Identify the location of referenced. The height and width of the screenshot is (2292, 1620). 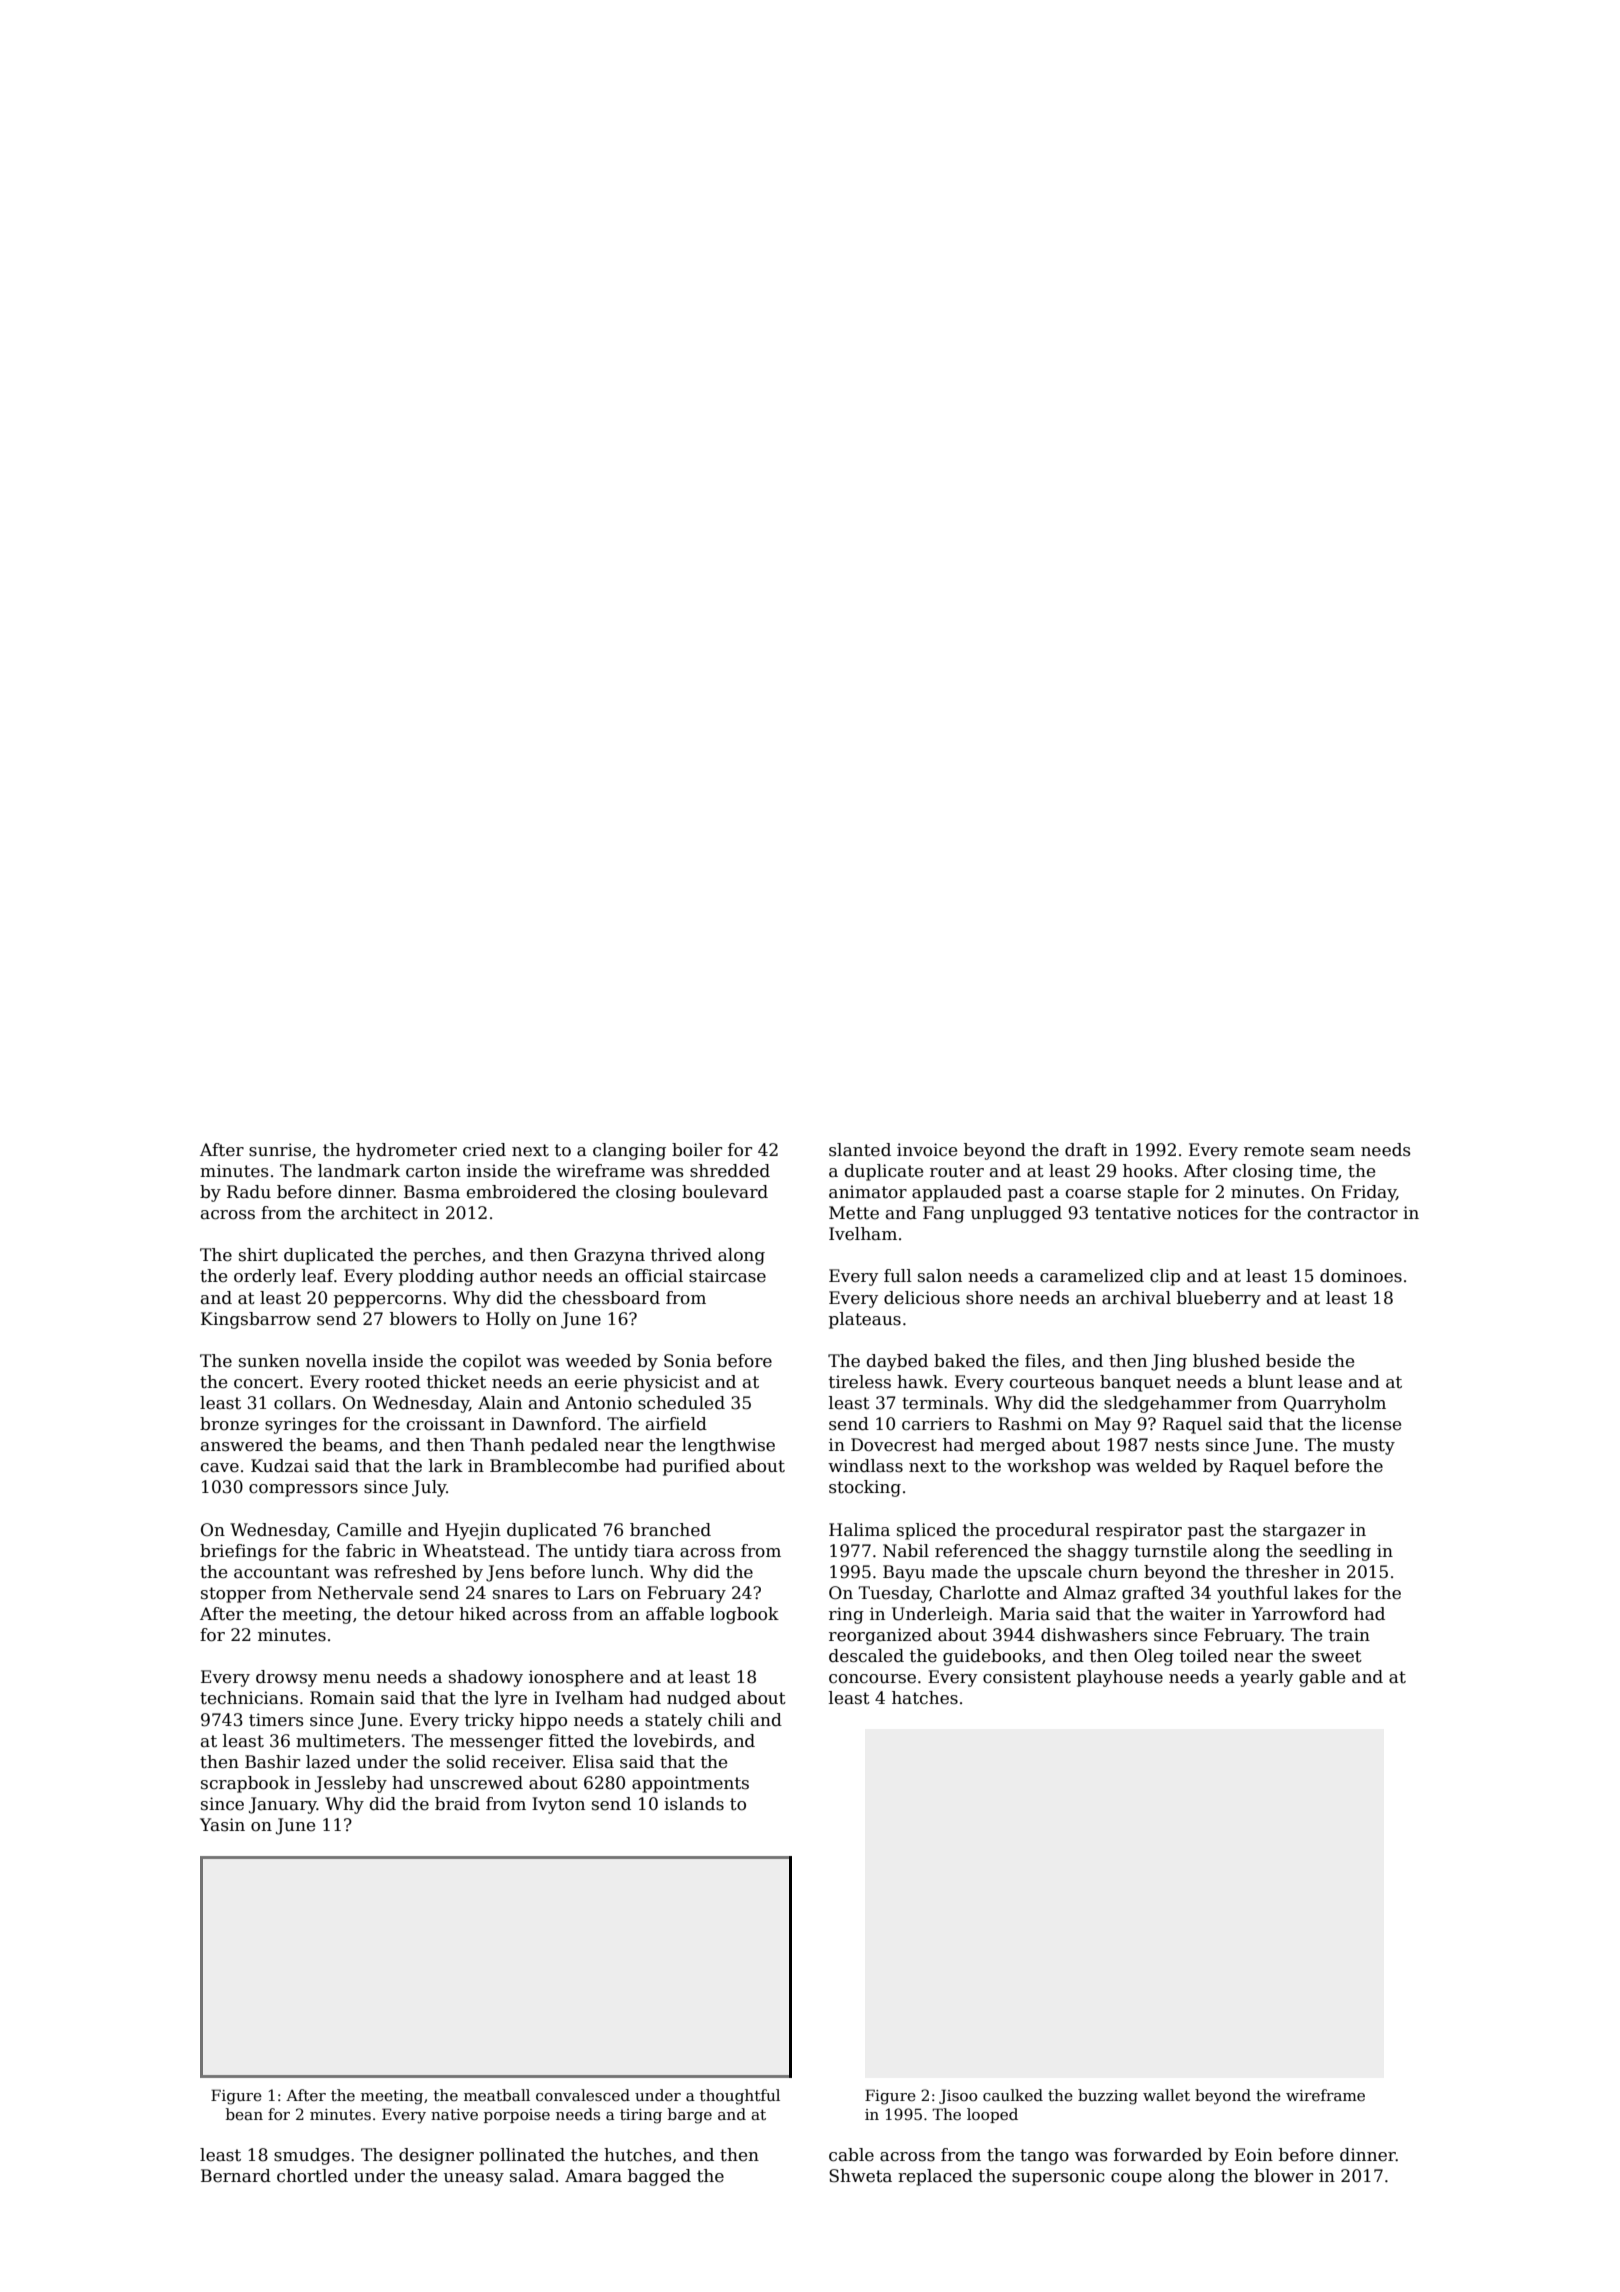
(982, 1551).
